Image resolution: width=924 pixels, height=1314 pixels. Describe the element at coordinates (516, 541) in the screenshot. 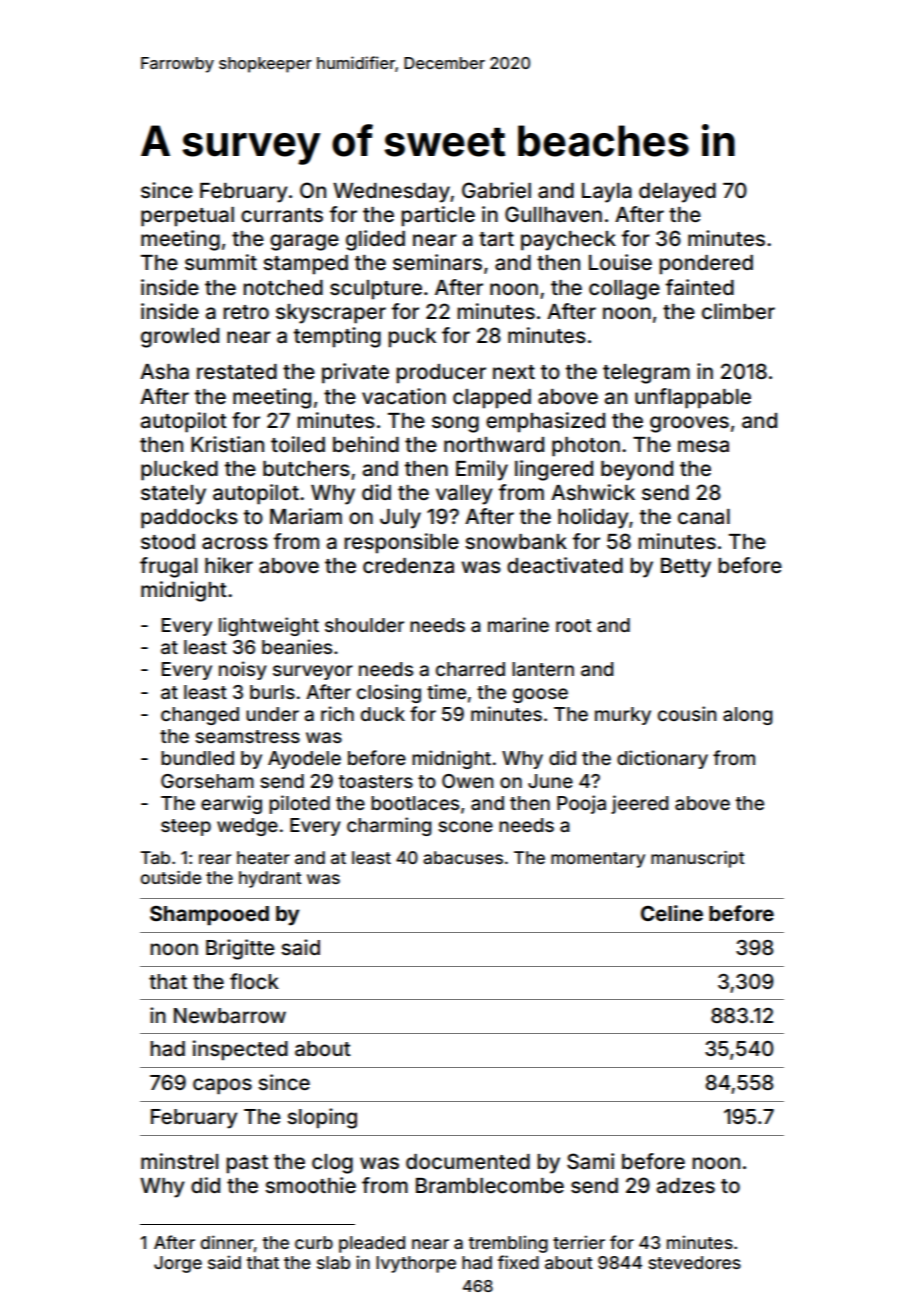

I see `snowbank` at that location.
